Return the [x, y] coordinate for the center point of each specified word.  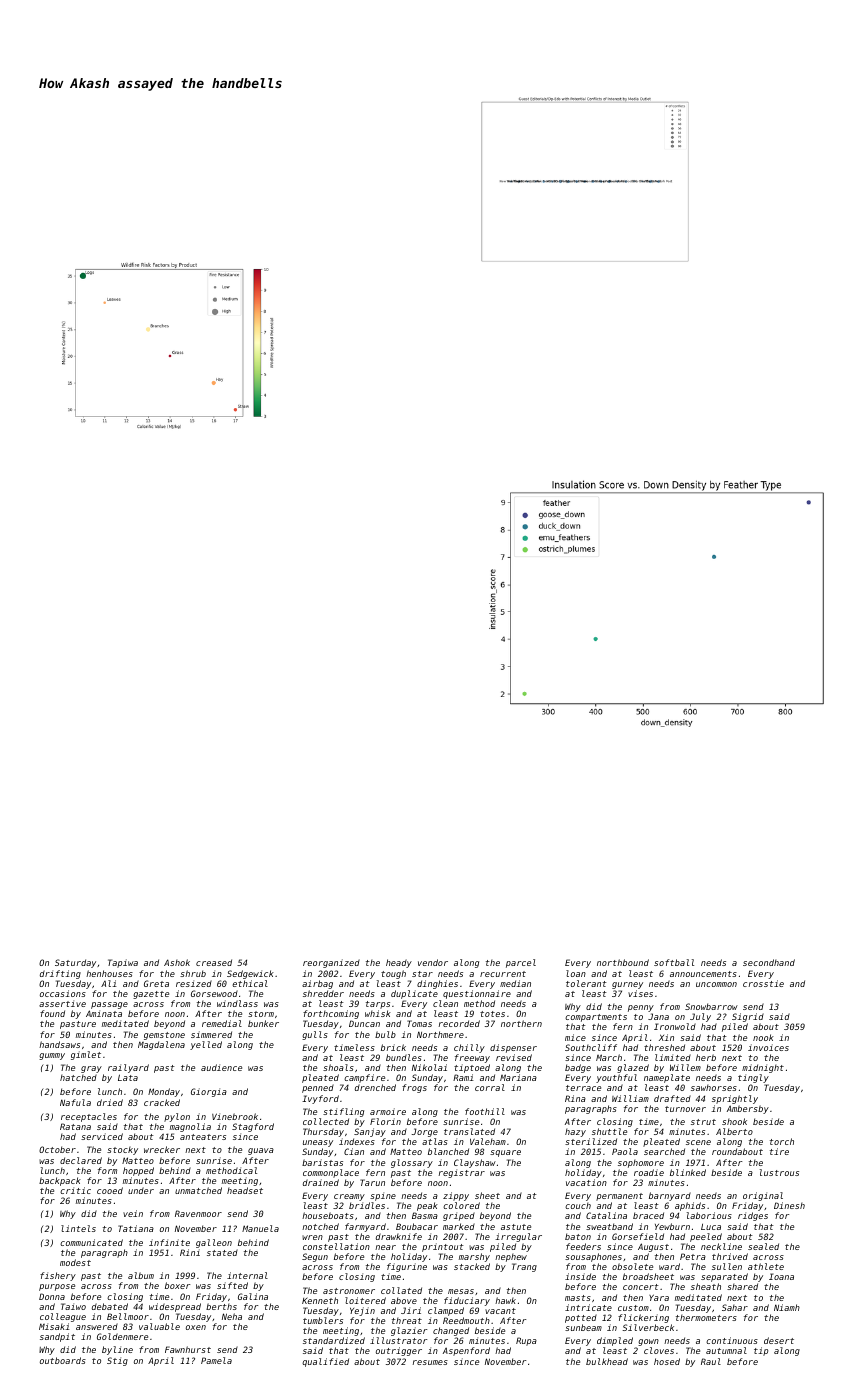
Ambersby [748, 1109]
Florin [385, 1121]
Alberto [734, 1131]
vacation [586, 1182]
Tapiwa [123, 963]
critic [75, 1190]
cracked [162, 1102]
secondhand [769, 962]
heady [399, 963]
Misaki [54, 1326]
